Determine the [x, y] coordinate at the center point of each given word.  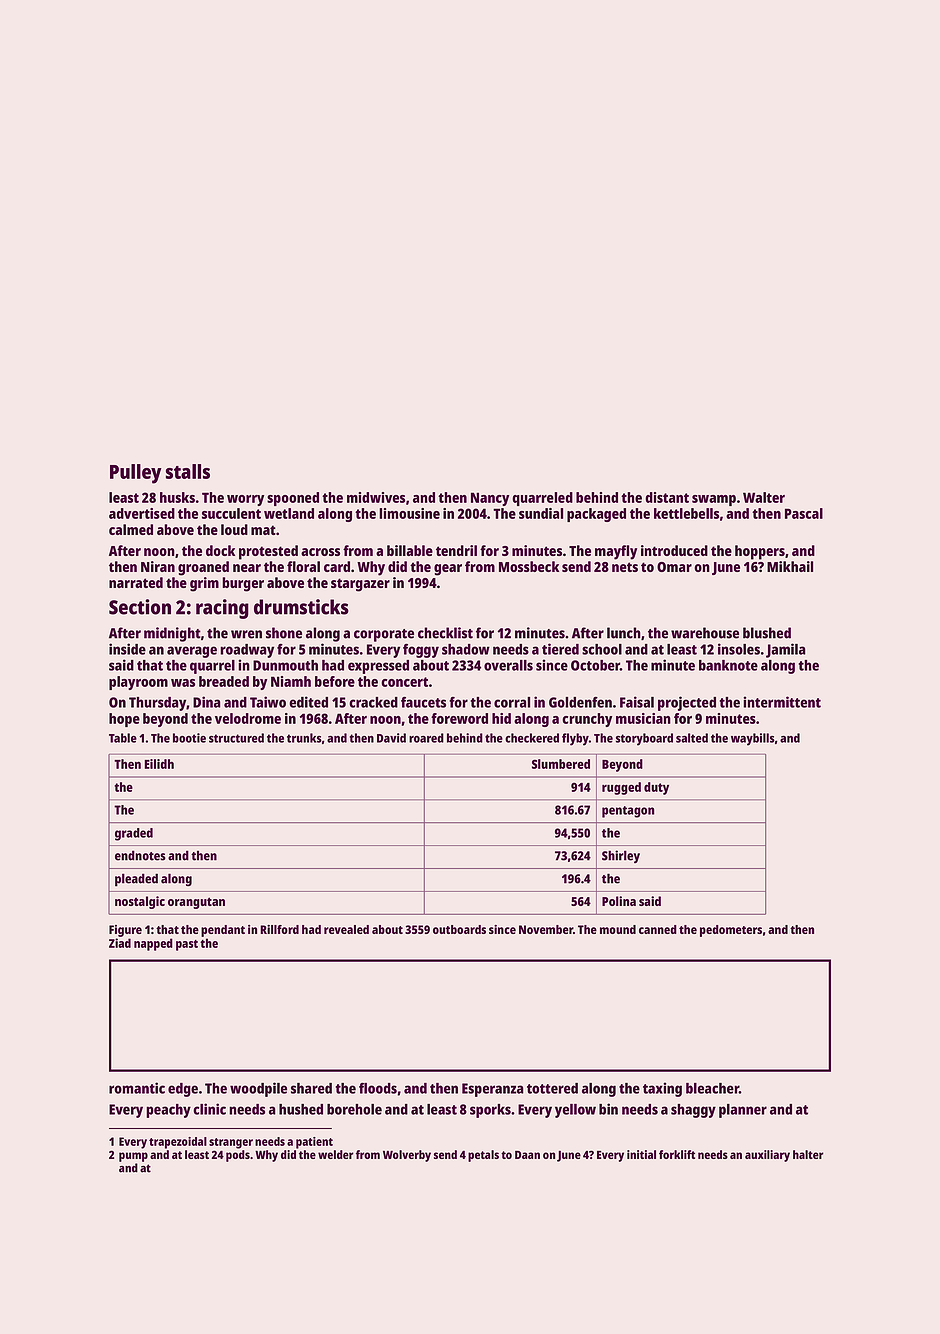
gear [448, 570]
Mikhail [790, 566]
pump [133, 1157]
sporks [490, 1111]
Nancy [490, 499]
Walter [764, 497]
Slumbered [561, 764]
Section [140, 607]
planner [743, 1111]
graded [134, 834]
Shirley [621, 856]
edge [183, 1090]
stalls [188, 471]
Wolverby [407, 1156]
